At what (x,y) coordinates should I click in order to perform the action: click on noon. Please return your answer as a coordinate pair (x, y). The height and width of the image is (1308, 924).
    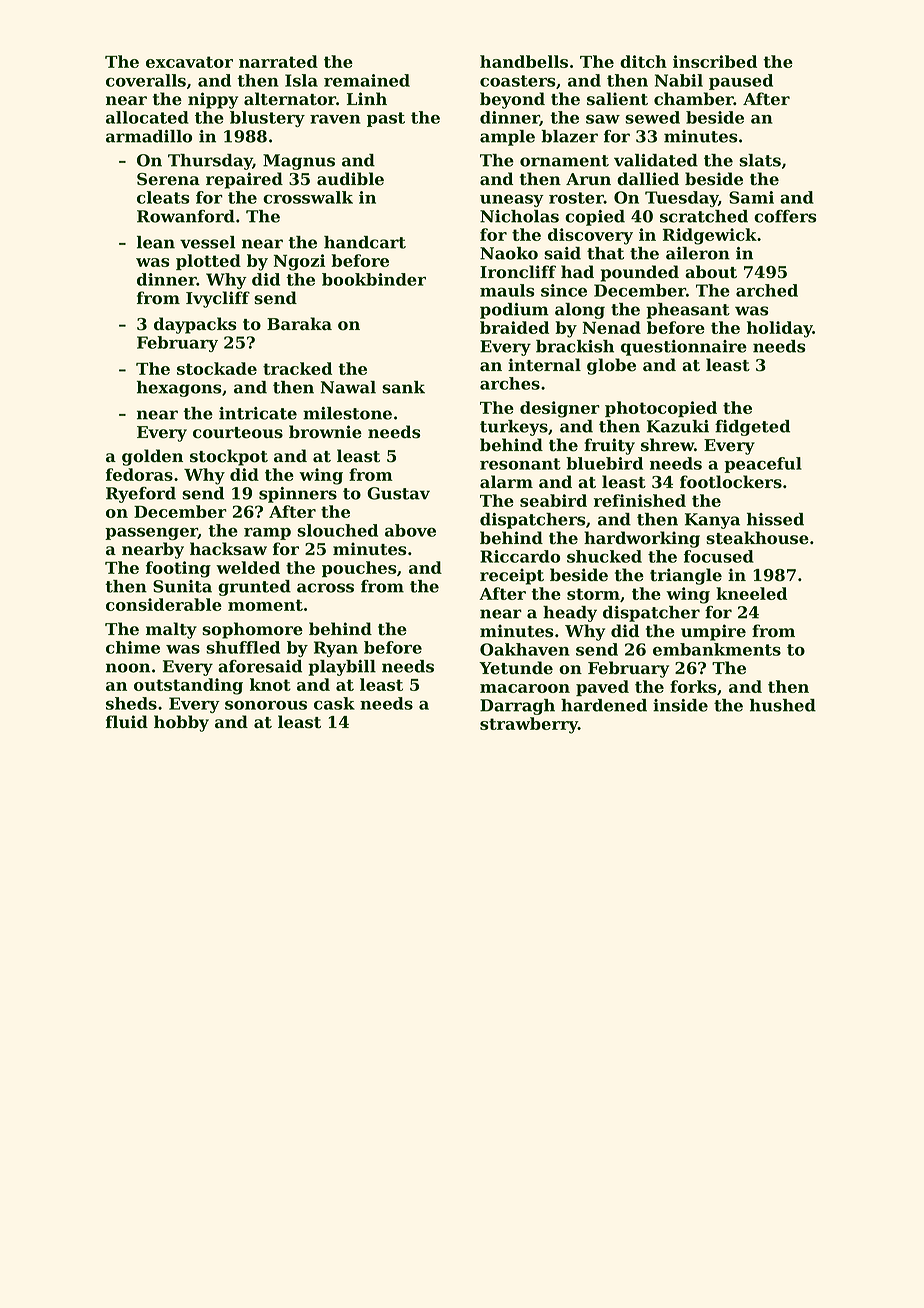
    Looking at the image, I should click on (128, 668).
